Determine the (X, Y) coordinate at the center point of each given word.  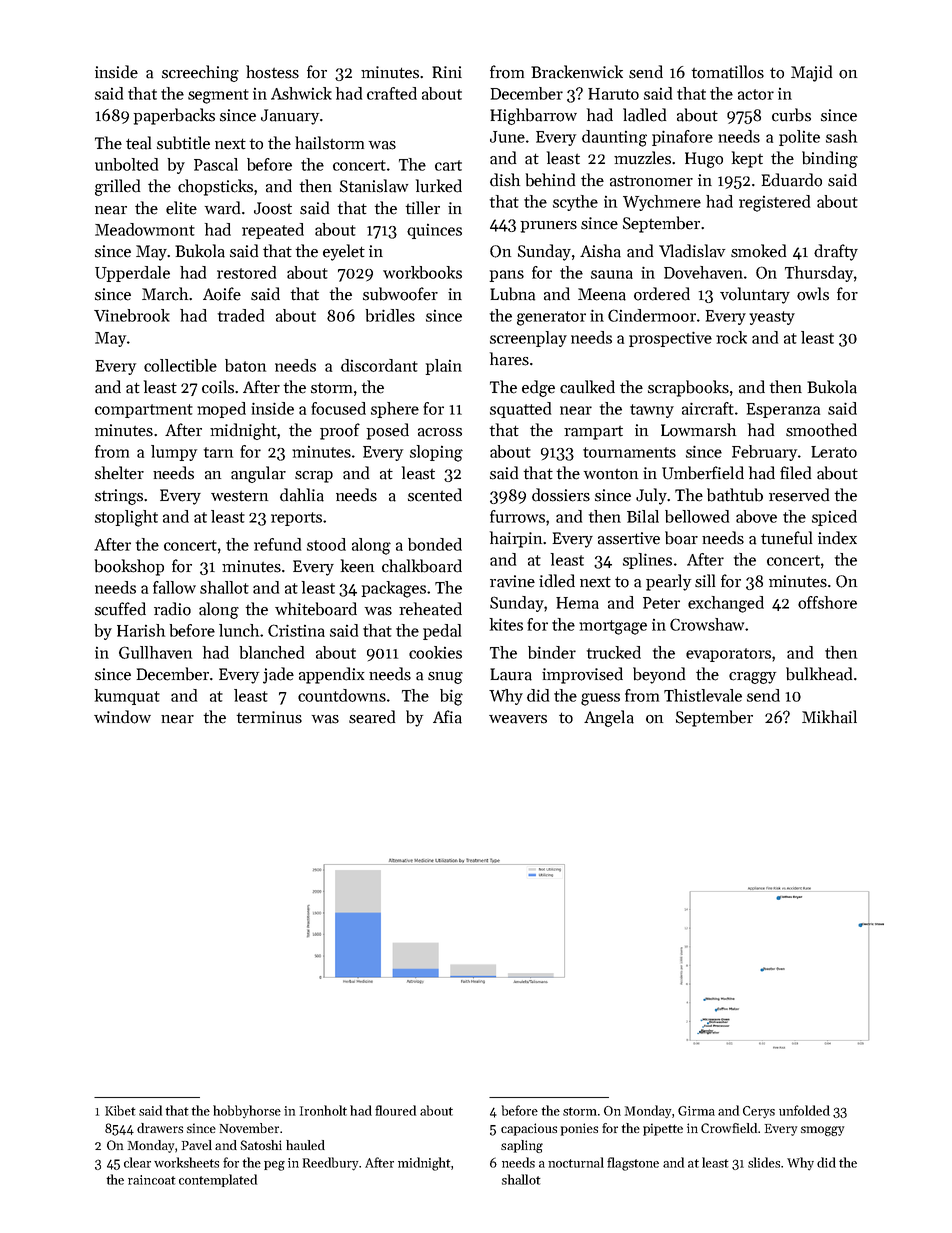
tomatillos (728, 72)
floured (395, 1110)
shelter (119, 473)
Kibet (120, 1110)
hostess (272, 72)
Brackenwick (577, 72)
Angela (609, 718)
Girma (696, 1111)
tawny (652, 411)
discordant (379, 365)
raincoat (152, 1180)
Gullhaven (155, 652)
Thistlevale (703, 695)
